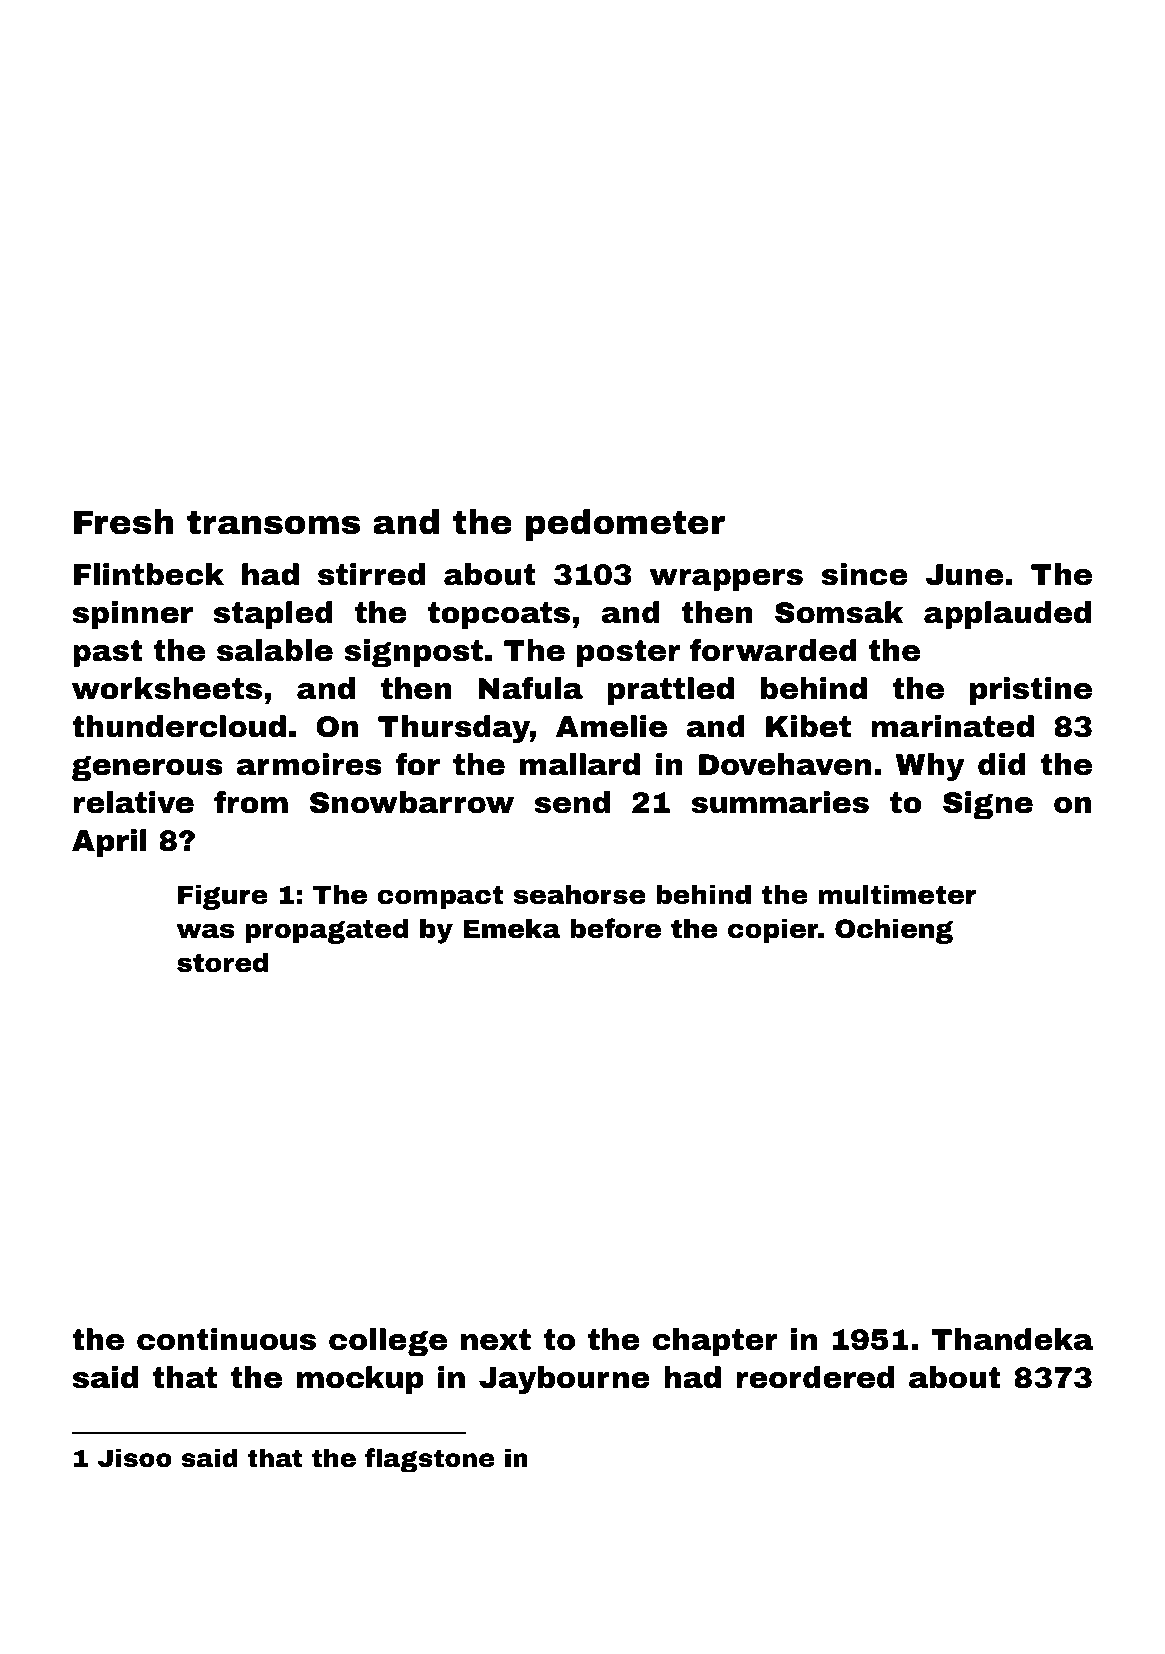  What do you see at coordinates (273, 522) in the screenshot?
I see `transoms` at bounding box center [273, 522].
